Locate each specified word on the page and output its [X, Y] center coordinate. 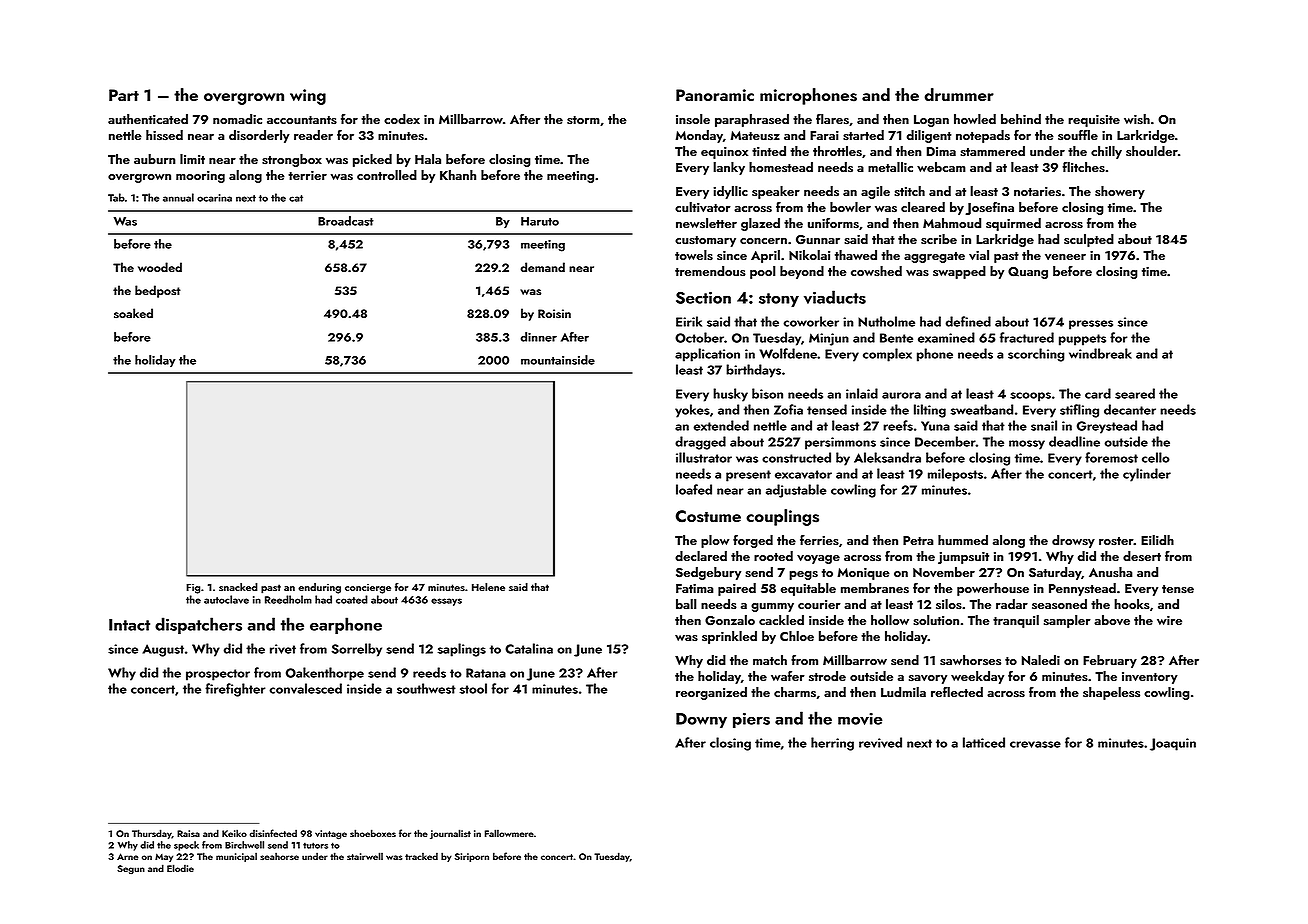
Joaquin [1173, 744]
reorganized [711, 693]
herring [832, 744]
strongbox [292, 160]
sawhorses [970, 660]
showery [1120, 192]
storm [583, 120]
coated [352, 599]
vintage [331, 835]
